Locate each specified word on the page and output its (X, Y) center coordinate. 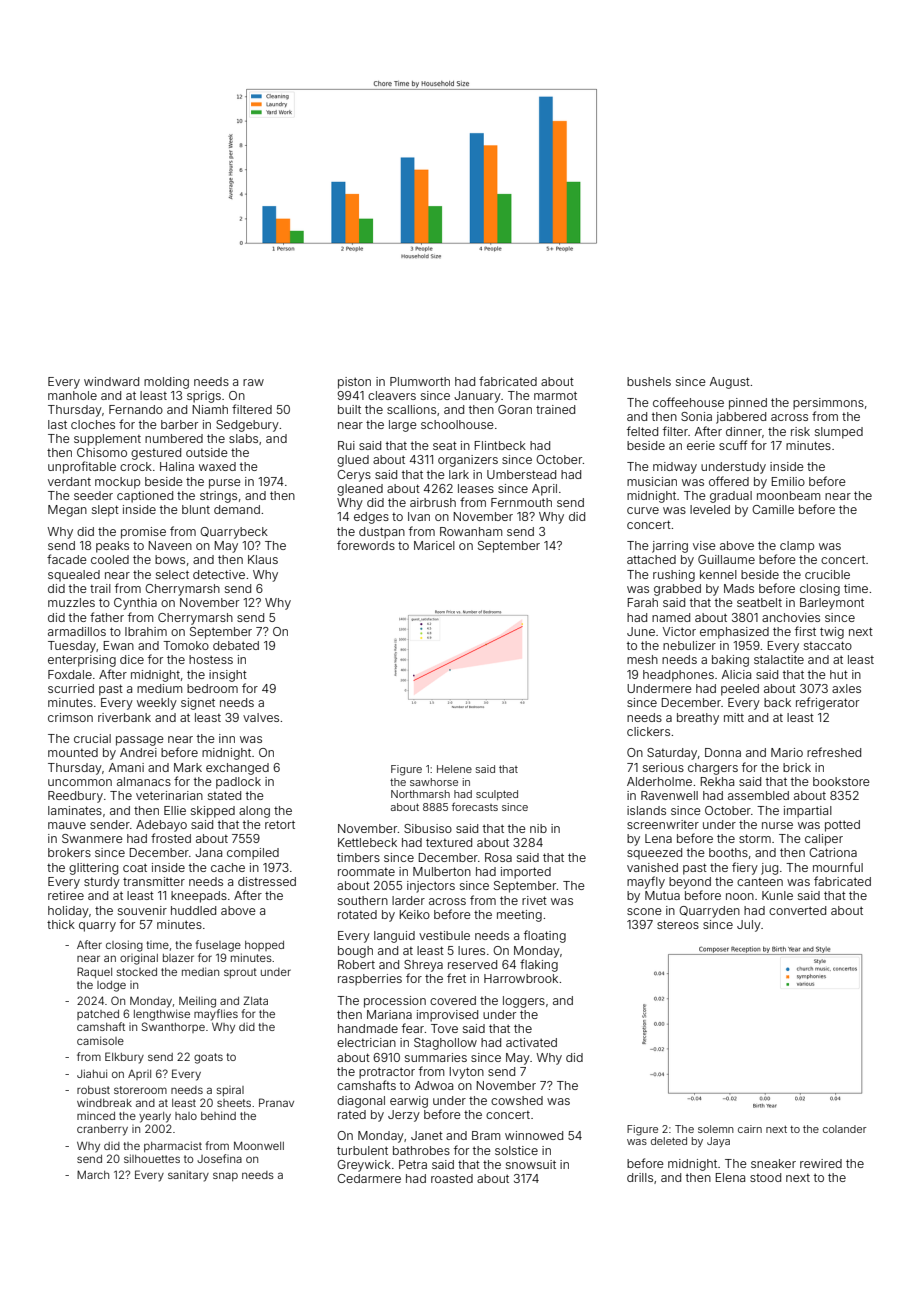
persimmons (828, 404)
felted (642, 431)
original (139, 959)
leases (476, 488)
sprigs (204, 397)
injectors (431, 887)
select (172, 574)
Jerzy (404, 1116)
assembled (758, 795)
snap (225, 1176)
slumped (839, 433)
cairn (750, 1129)
